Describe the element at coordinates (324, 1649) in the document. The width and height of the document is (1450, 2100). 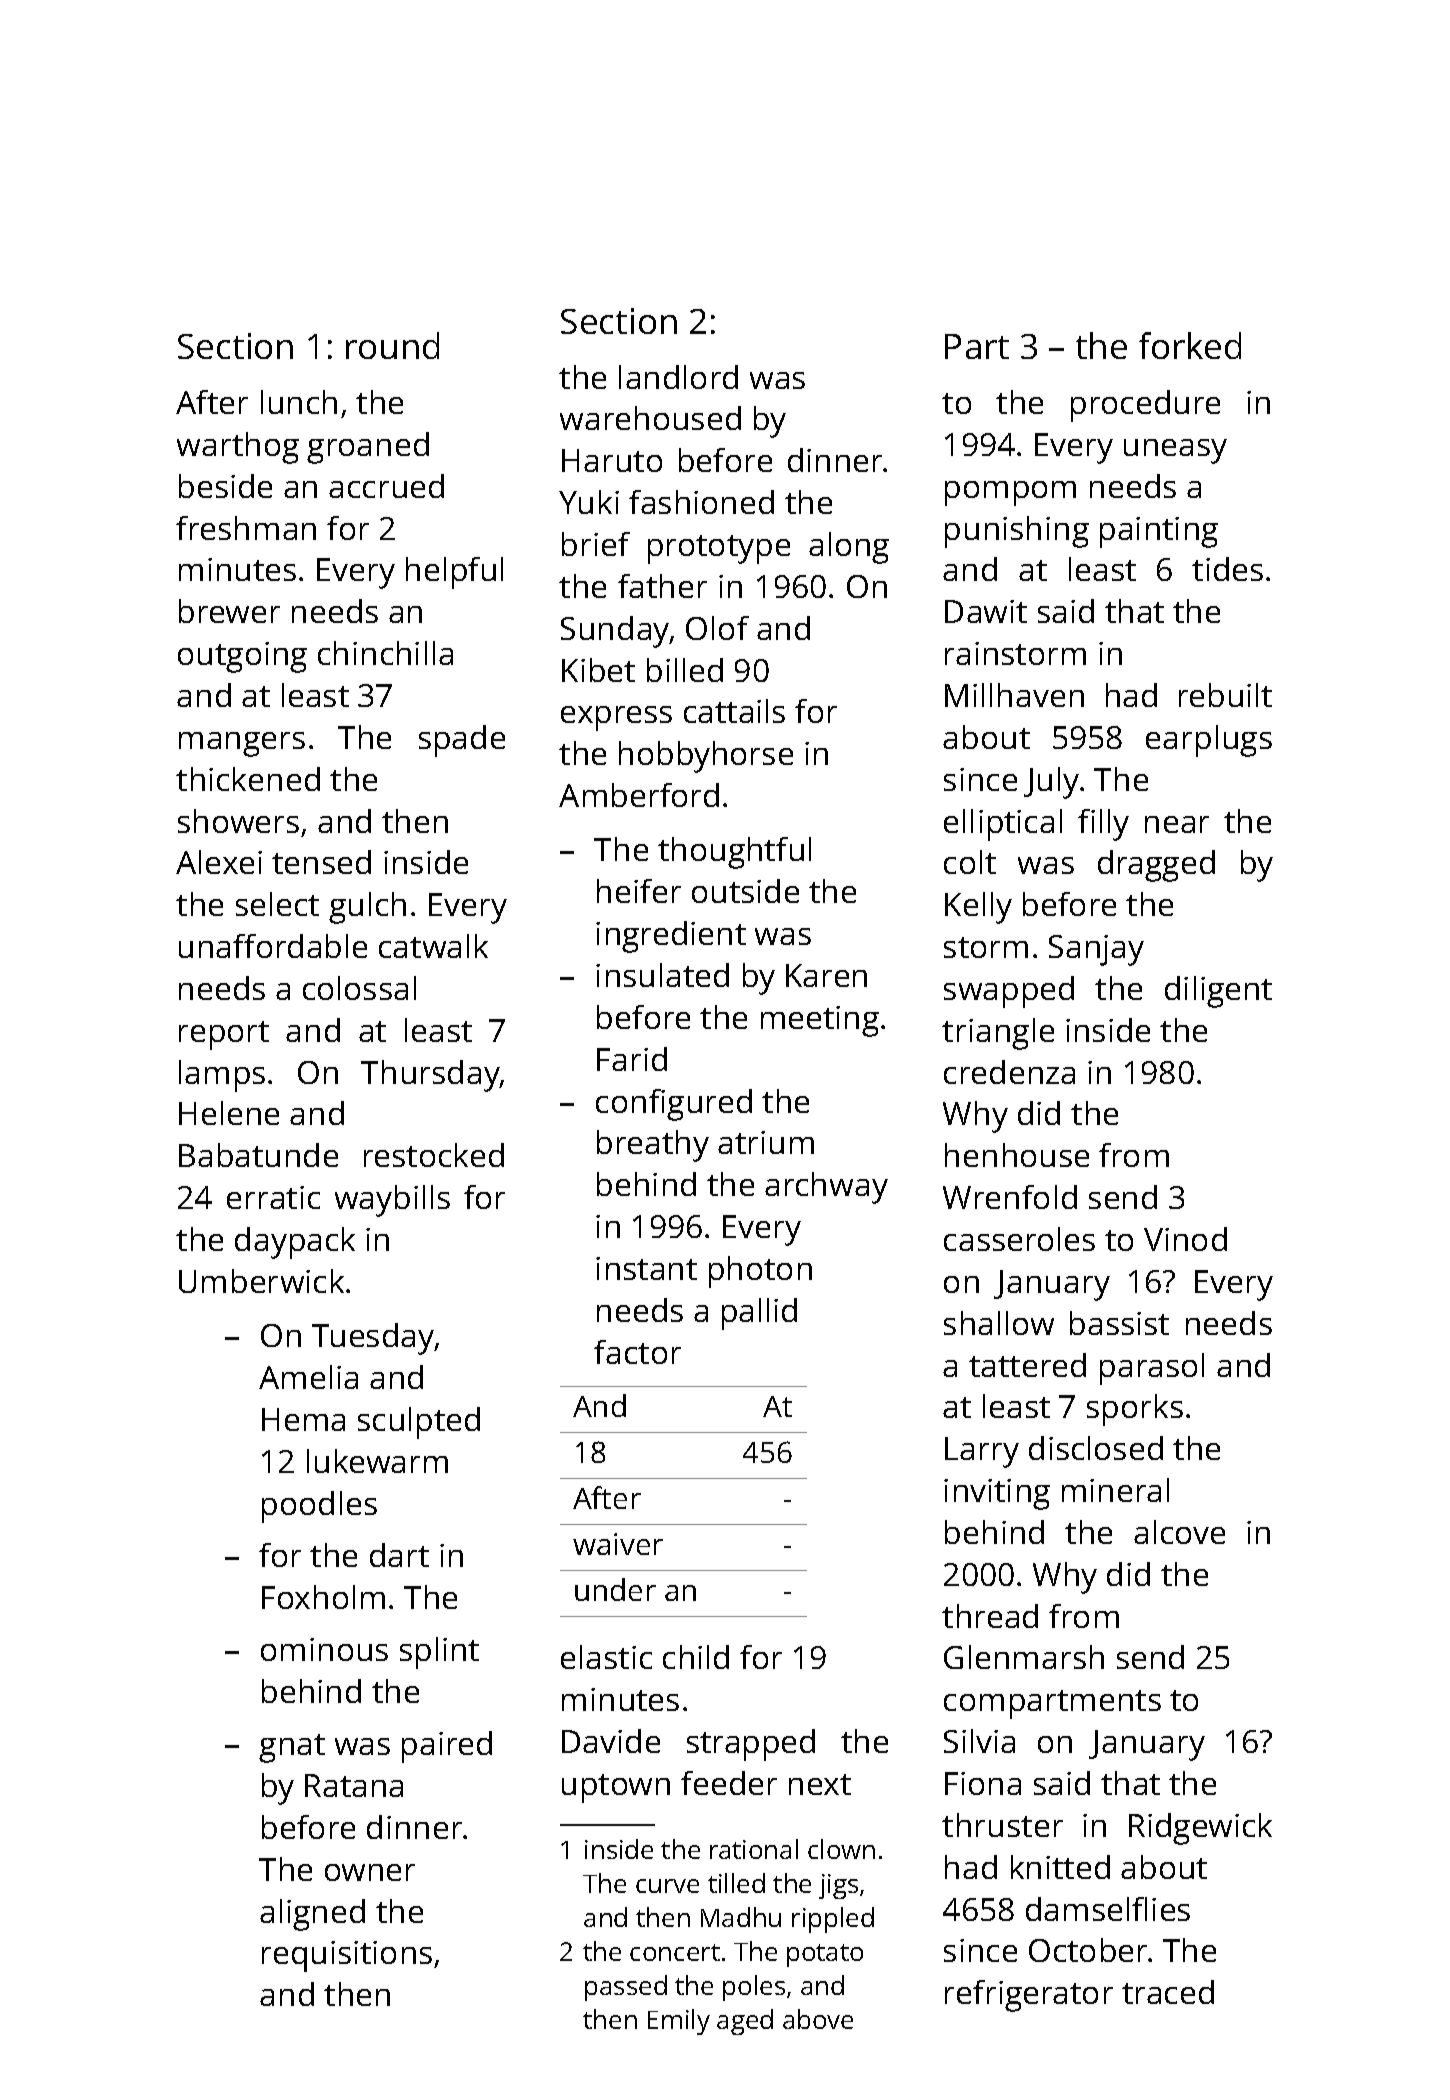
I see `ominous` at that location.
